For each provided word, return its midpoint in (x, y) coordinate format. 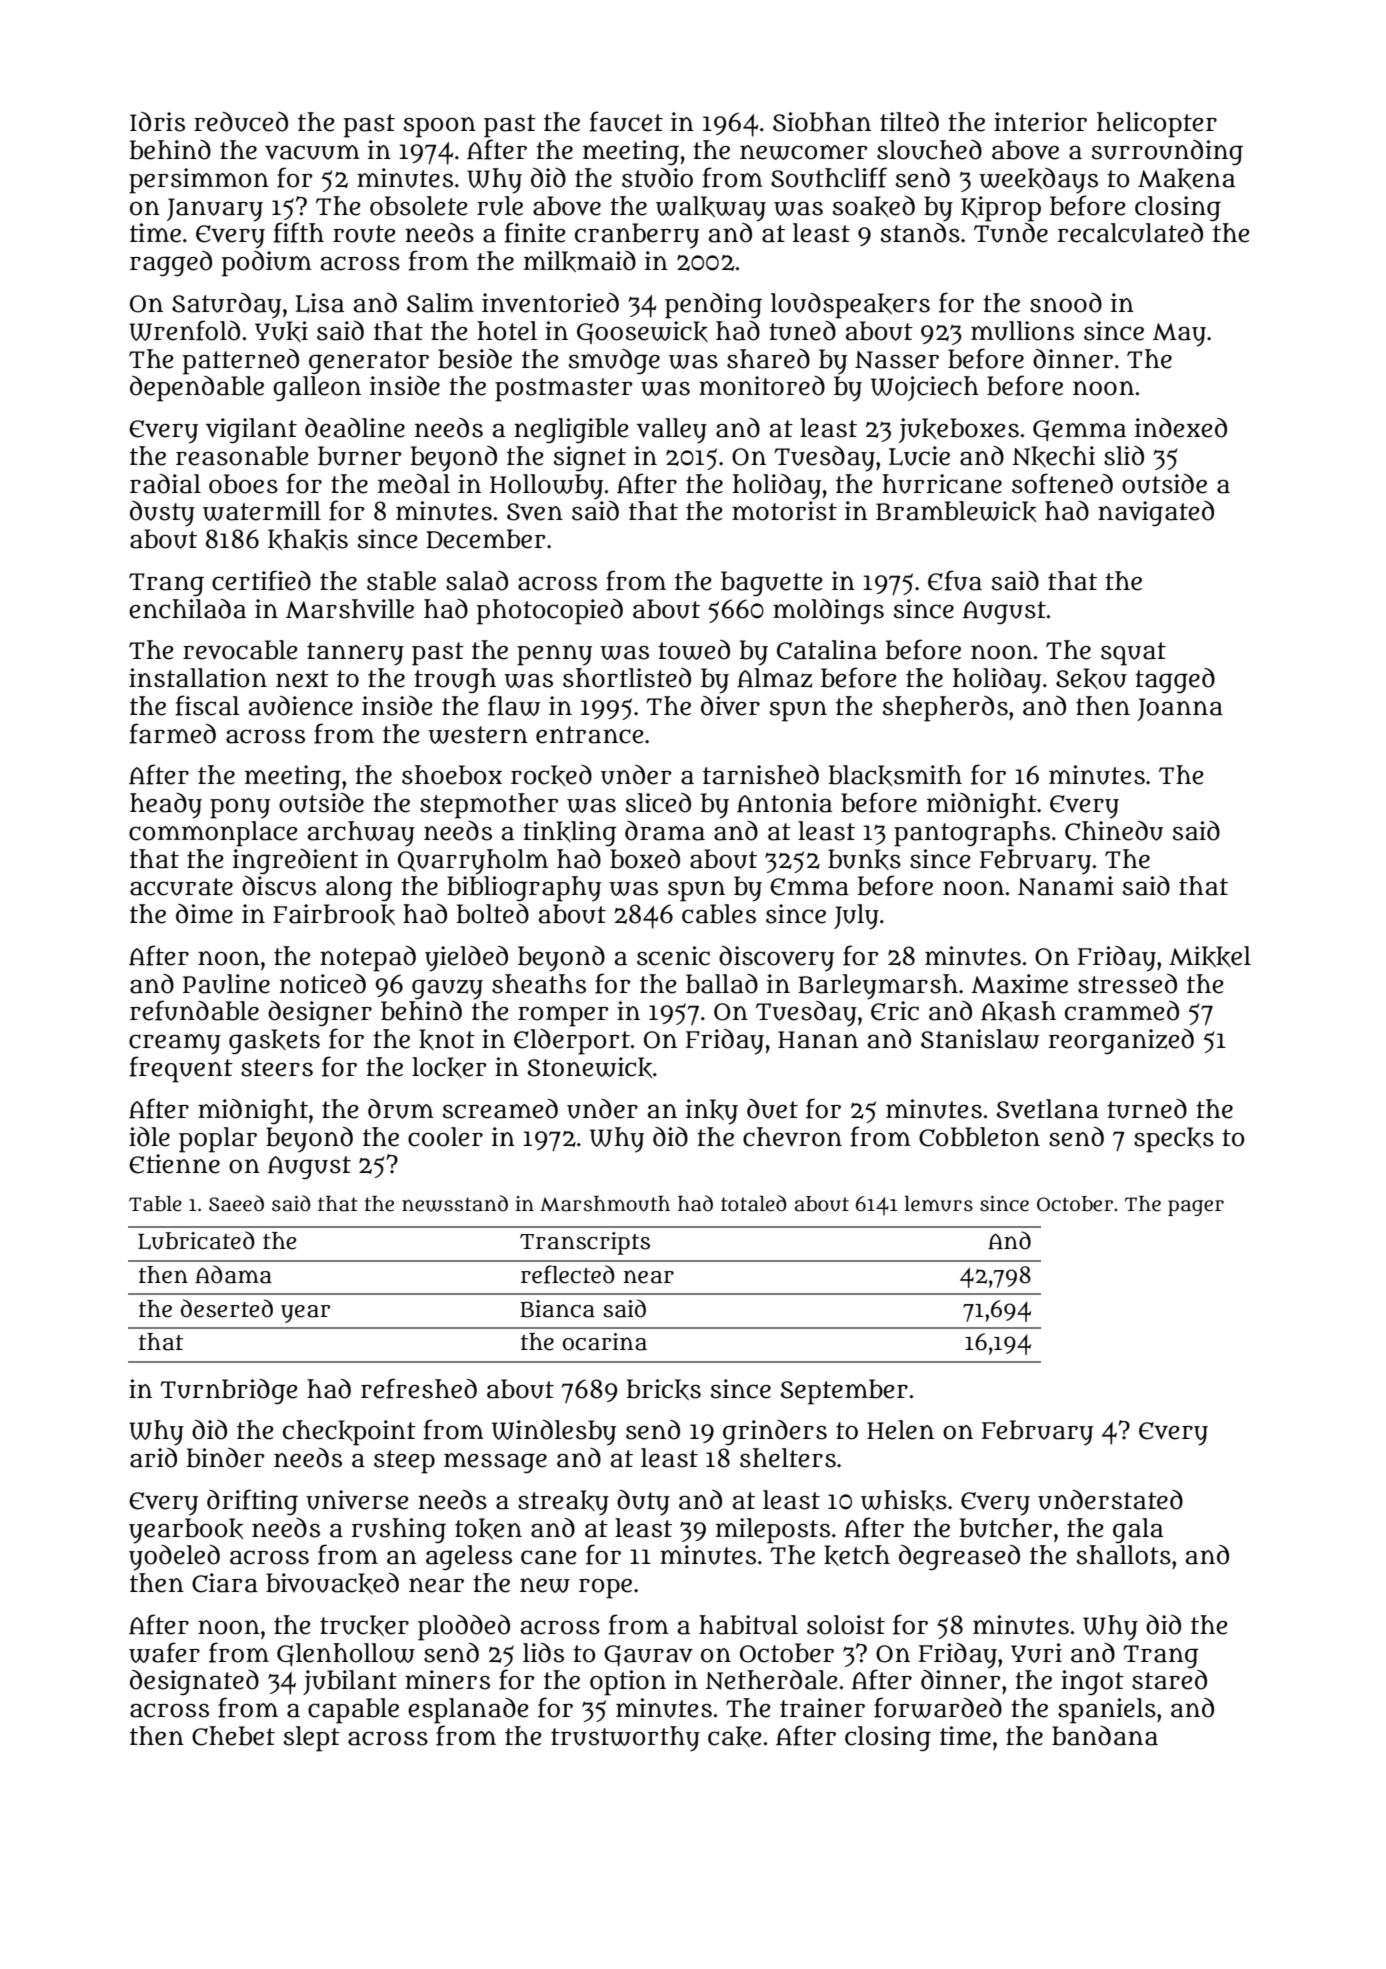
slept (312, 1739)
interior (1040, 122)
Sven (535, 512)
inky (712, 1112)
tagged (1175, 680)
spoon (440, 127)
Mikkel (1210, 956)
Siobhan (822, 122)
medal (414, 484)
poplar (218, 1140)
